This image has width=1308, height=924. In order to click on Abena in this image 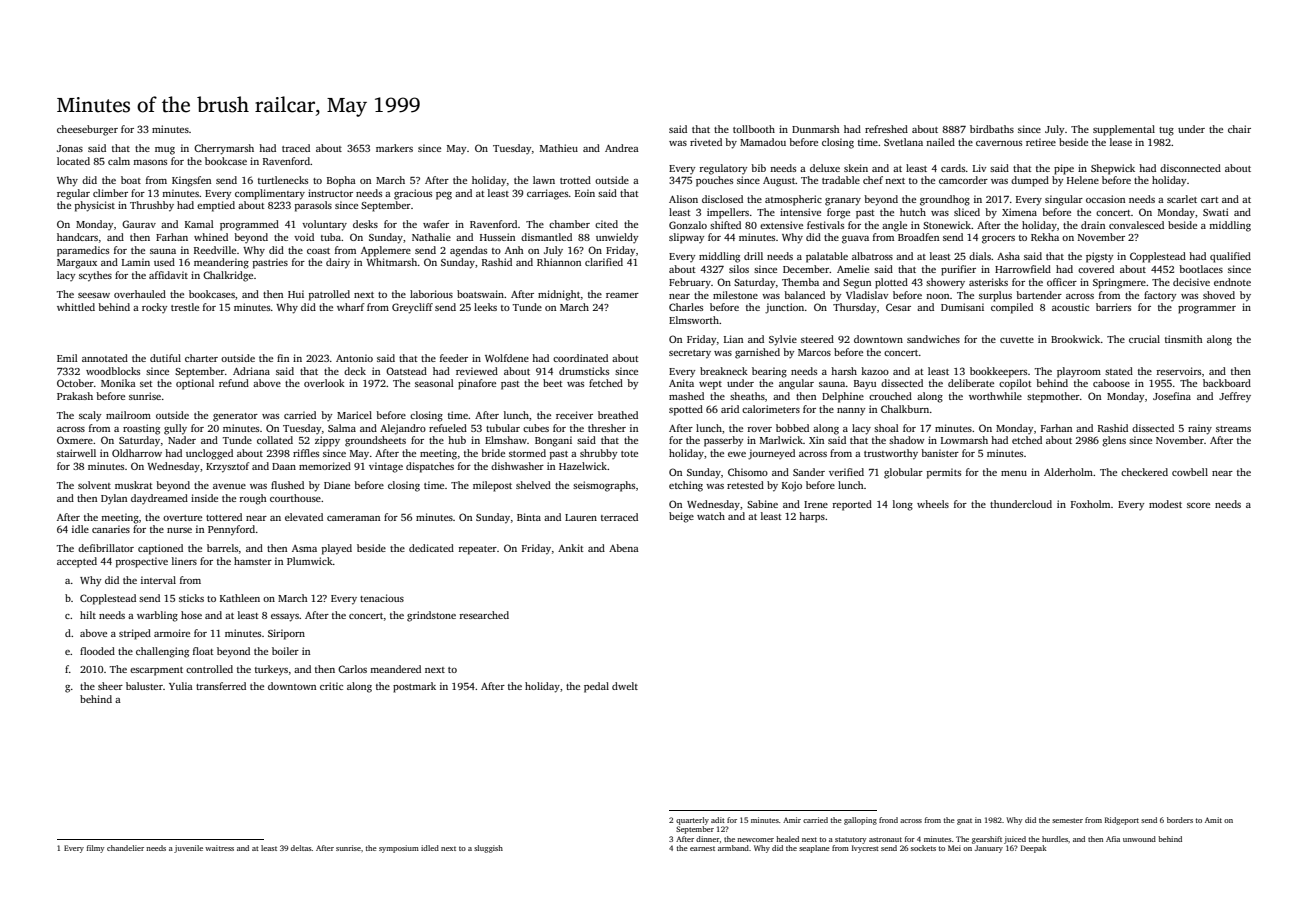, I will do `click(624, 548)`.
